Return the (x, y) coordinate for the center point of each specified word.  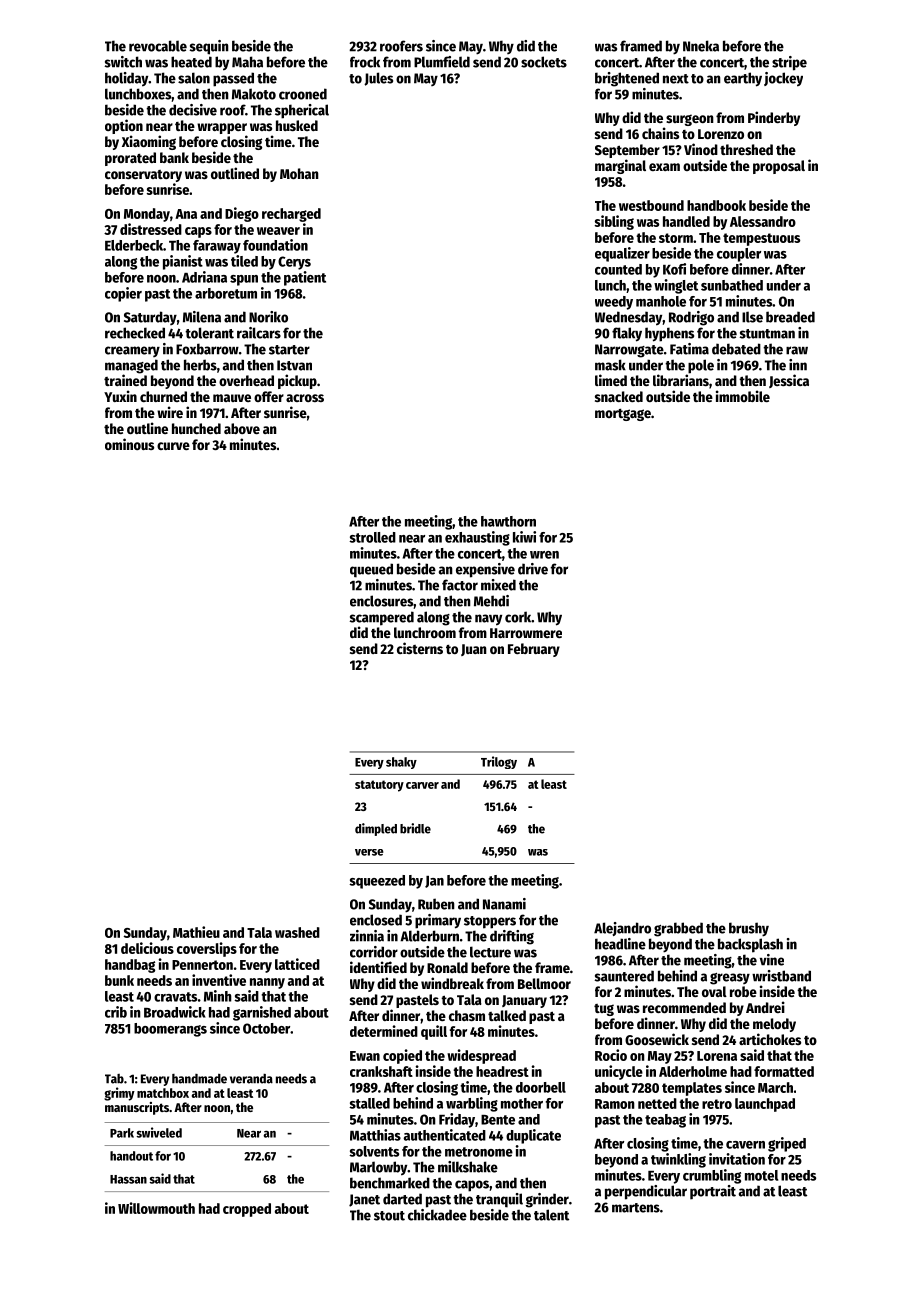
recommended (684, 1007)
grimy (119, 1094)
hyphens (669, 334)
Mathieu (196, 932)
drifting (512, 937)
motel (761, 1175)
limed (611, 380)
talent (551, 1215)
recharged (291, 215)
